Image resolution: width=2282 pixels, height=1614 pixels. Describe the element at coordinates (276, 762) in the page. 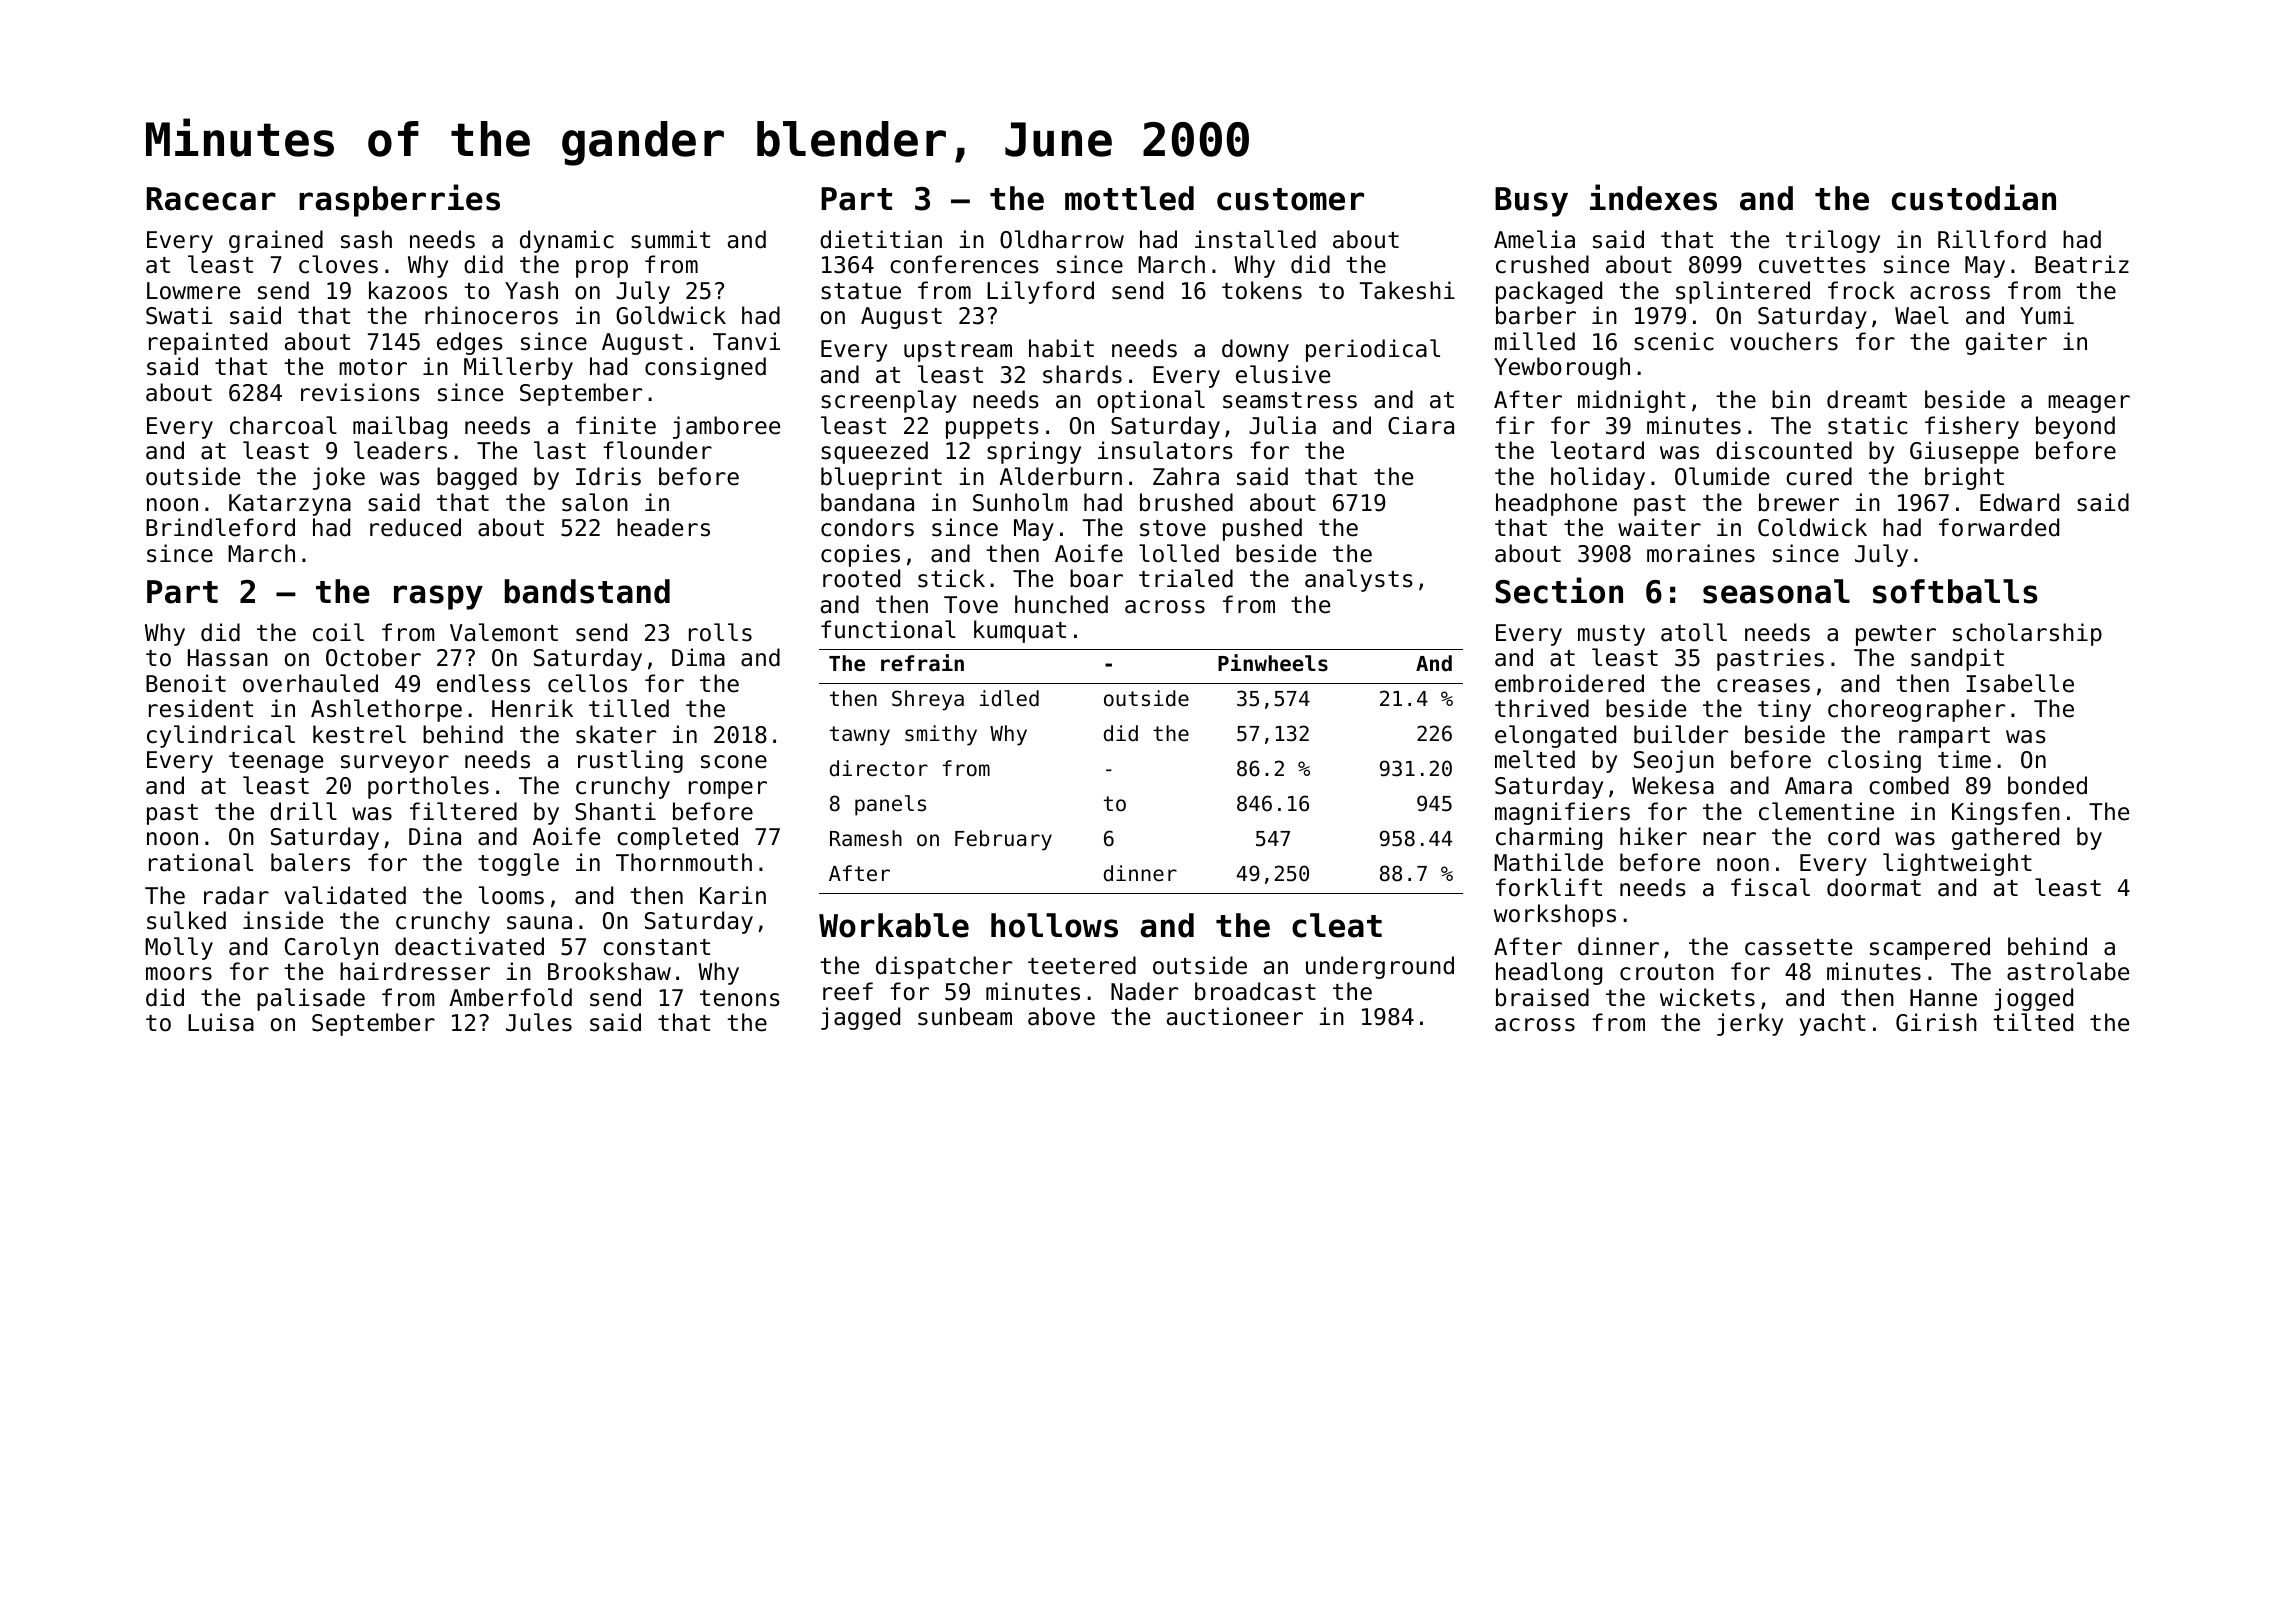

I see `teenage` at that location.
